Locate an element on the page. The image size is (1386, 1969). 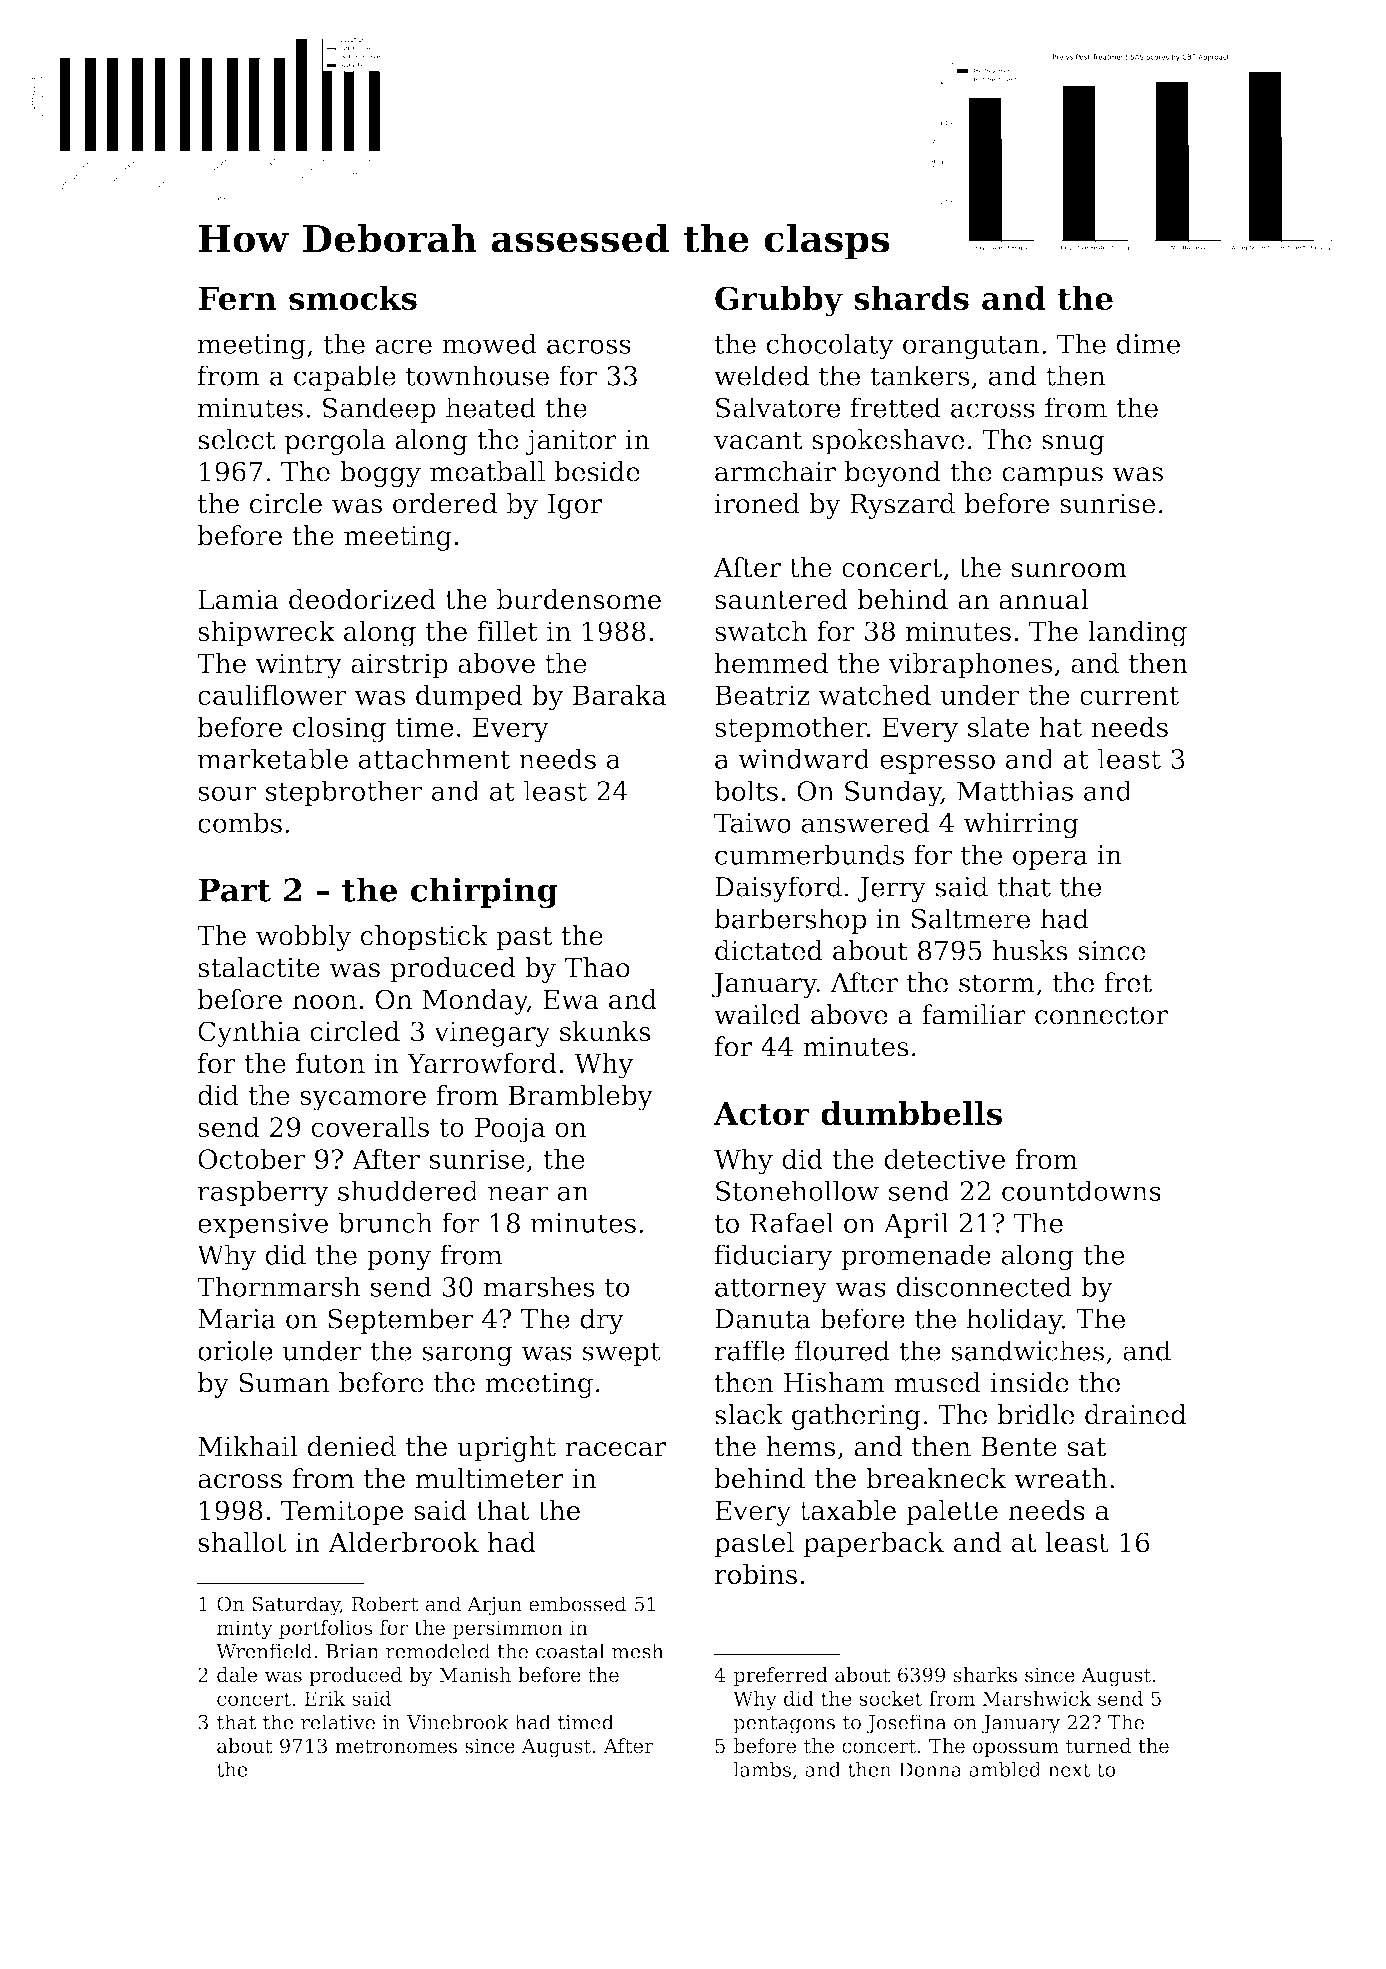
Baraka is located at coordinates (619, 694).
